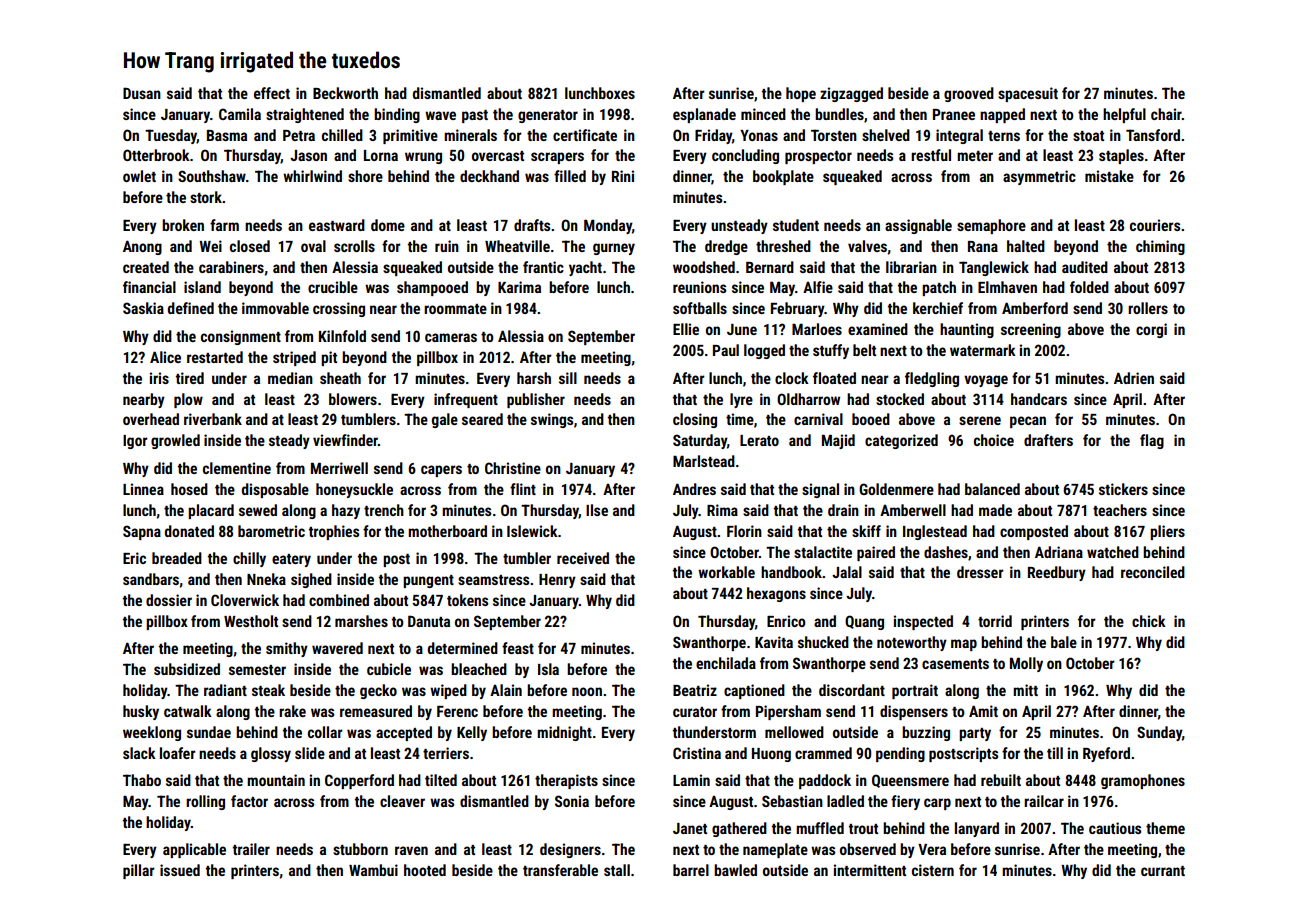 The height and width of the image is (924, 1308). I want to click on terriers, so click(446, 753).
